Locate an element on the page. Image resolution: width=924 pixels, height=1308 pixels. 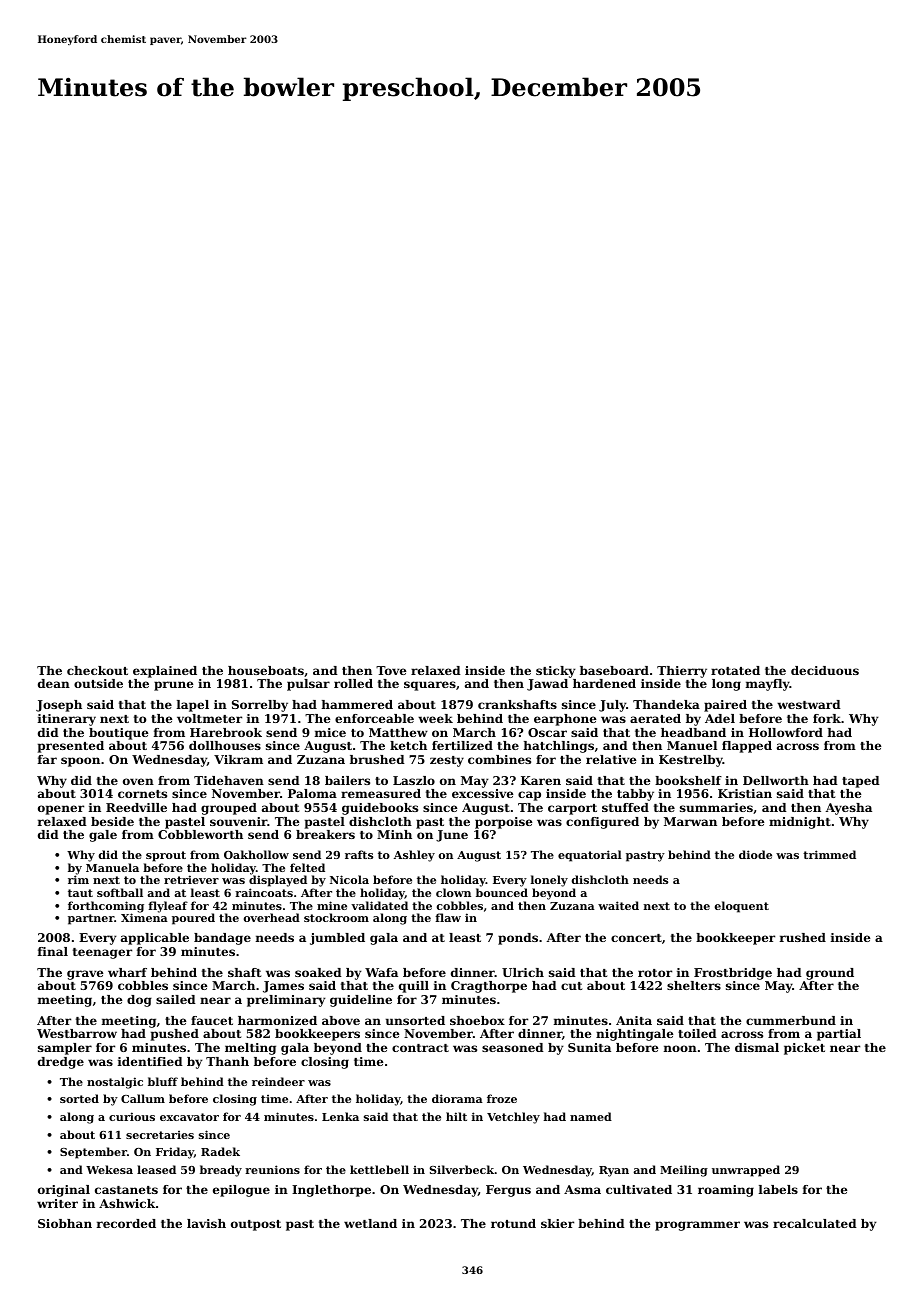
programmer is located at coordinates (697, 1226).
